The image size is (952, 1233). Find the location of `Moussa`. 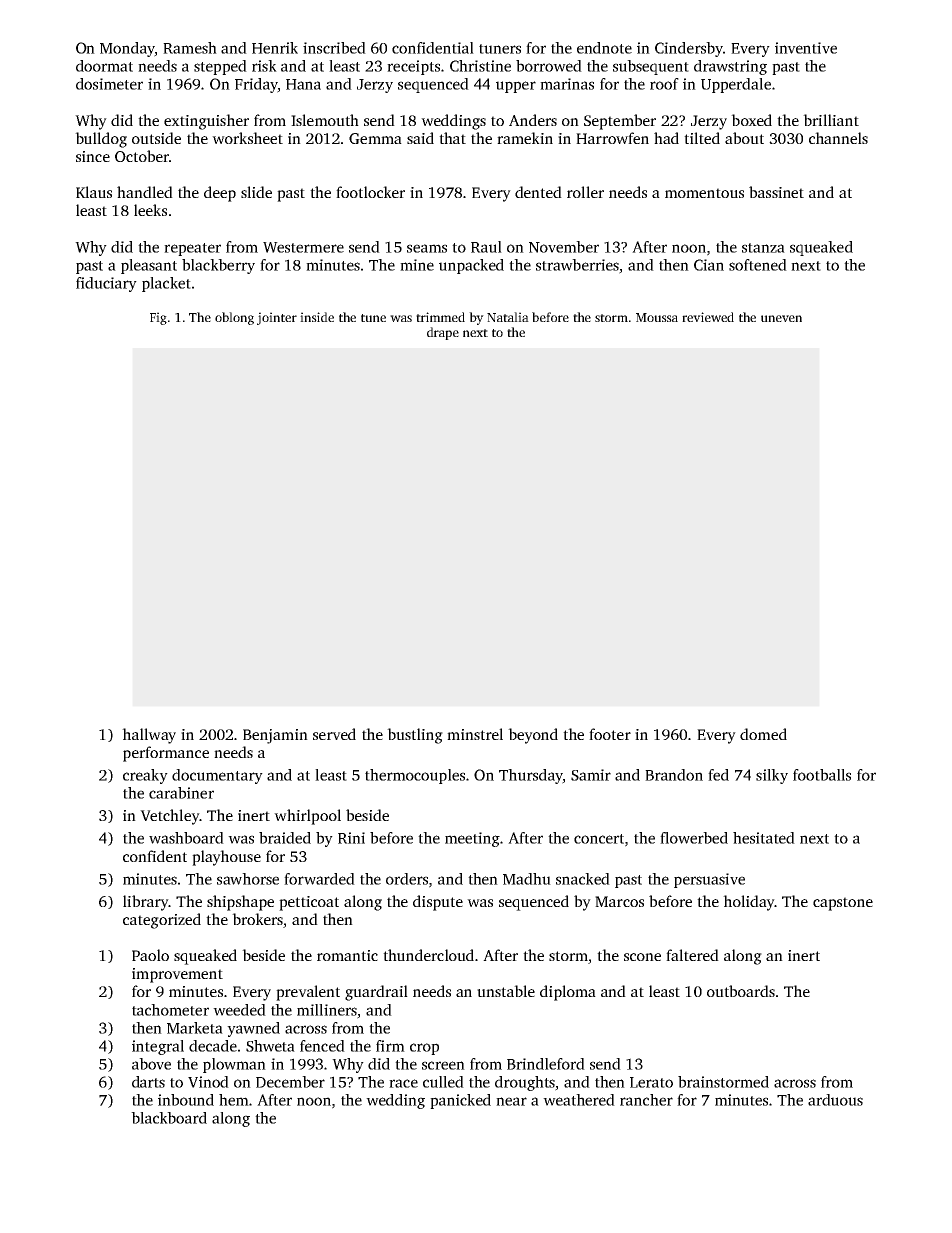

Moussa is located at coordinates (657, 317).
